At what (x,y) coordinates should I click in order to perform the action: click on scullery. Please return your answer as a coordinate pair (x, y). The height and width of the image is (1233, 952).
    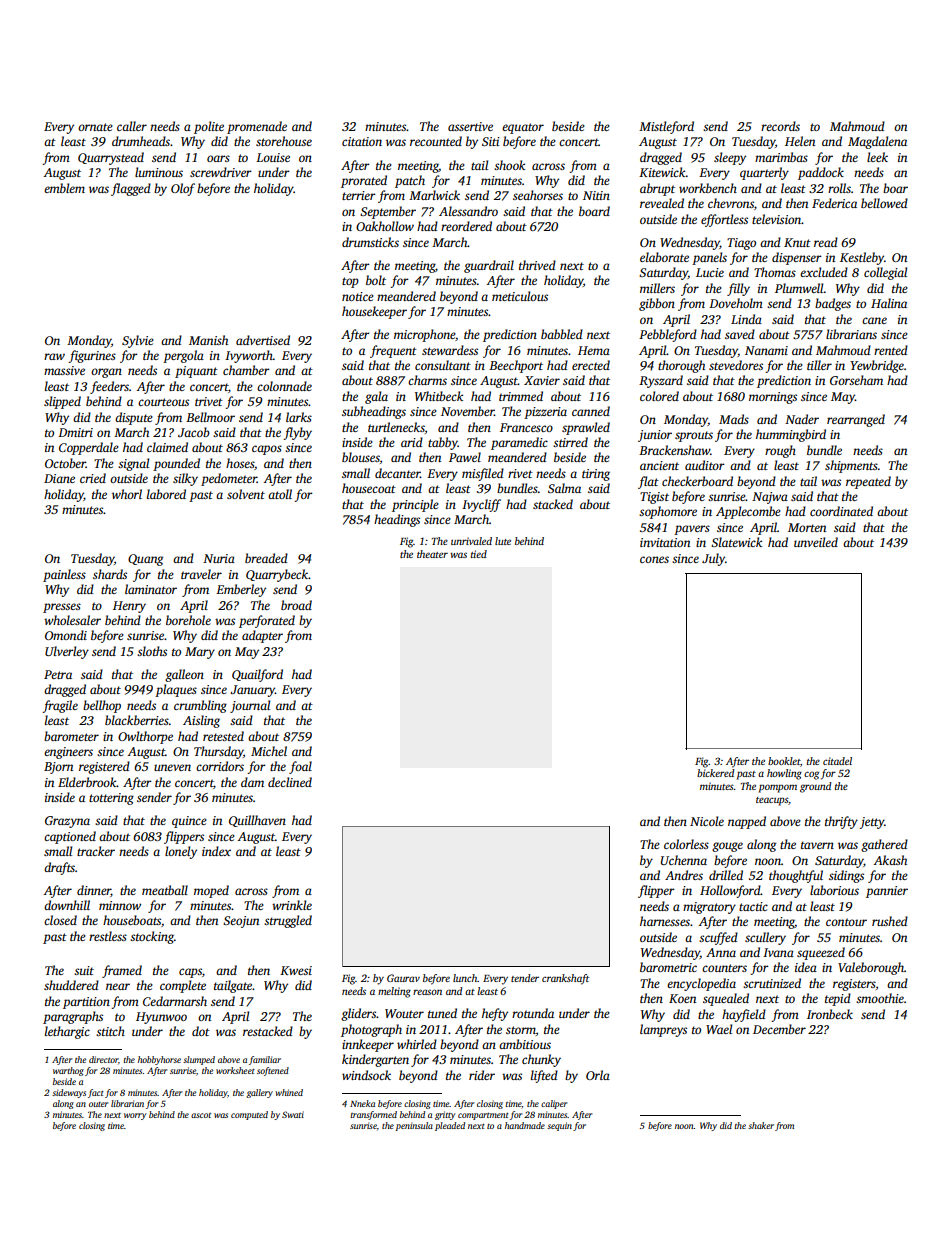
    Looking at the image, I should click on (765, 938).
